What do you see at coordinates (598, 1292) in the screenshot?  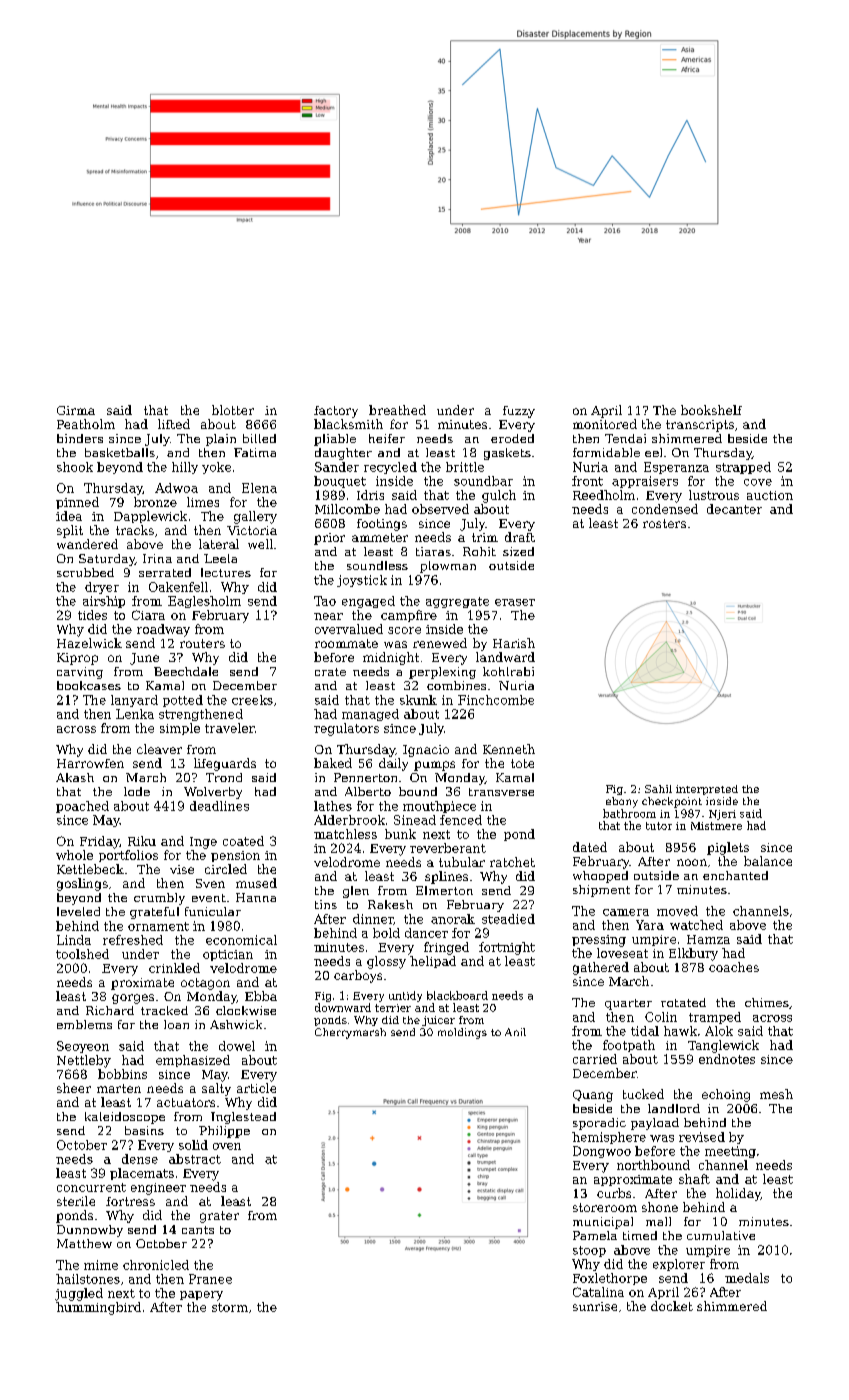 I see `Catalina` at bounding box center [598, 1292].
